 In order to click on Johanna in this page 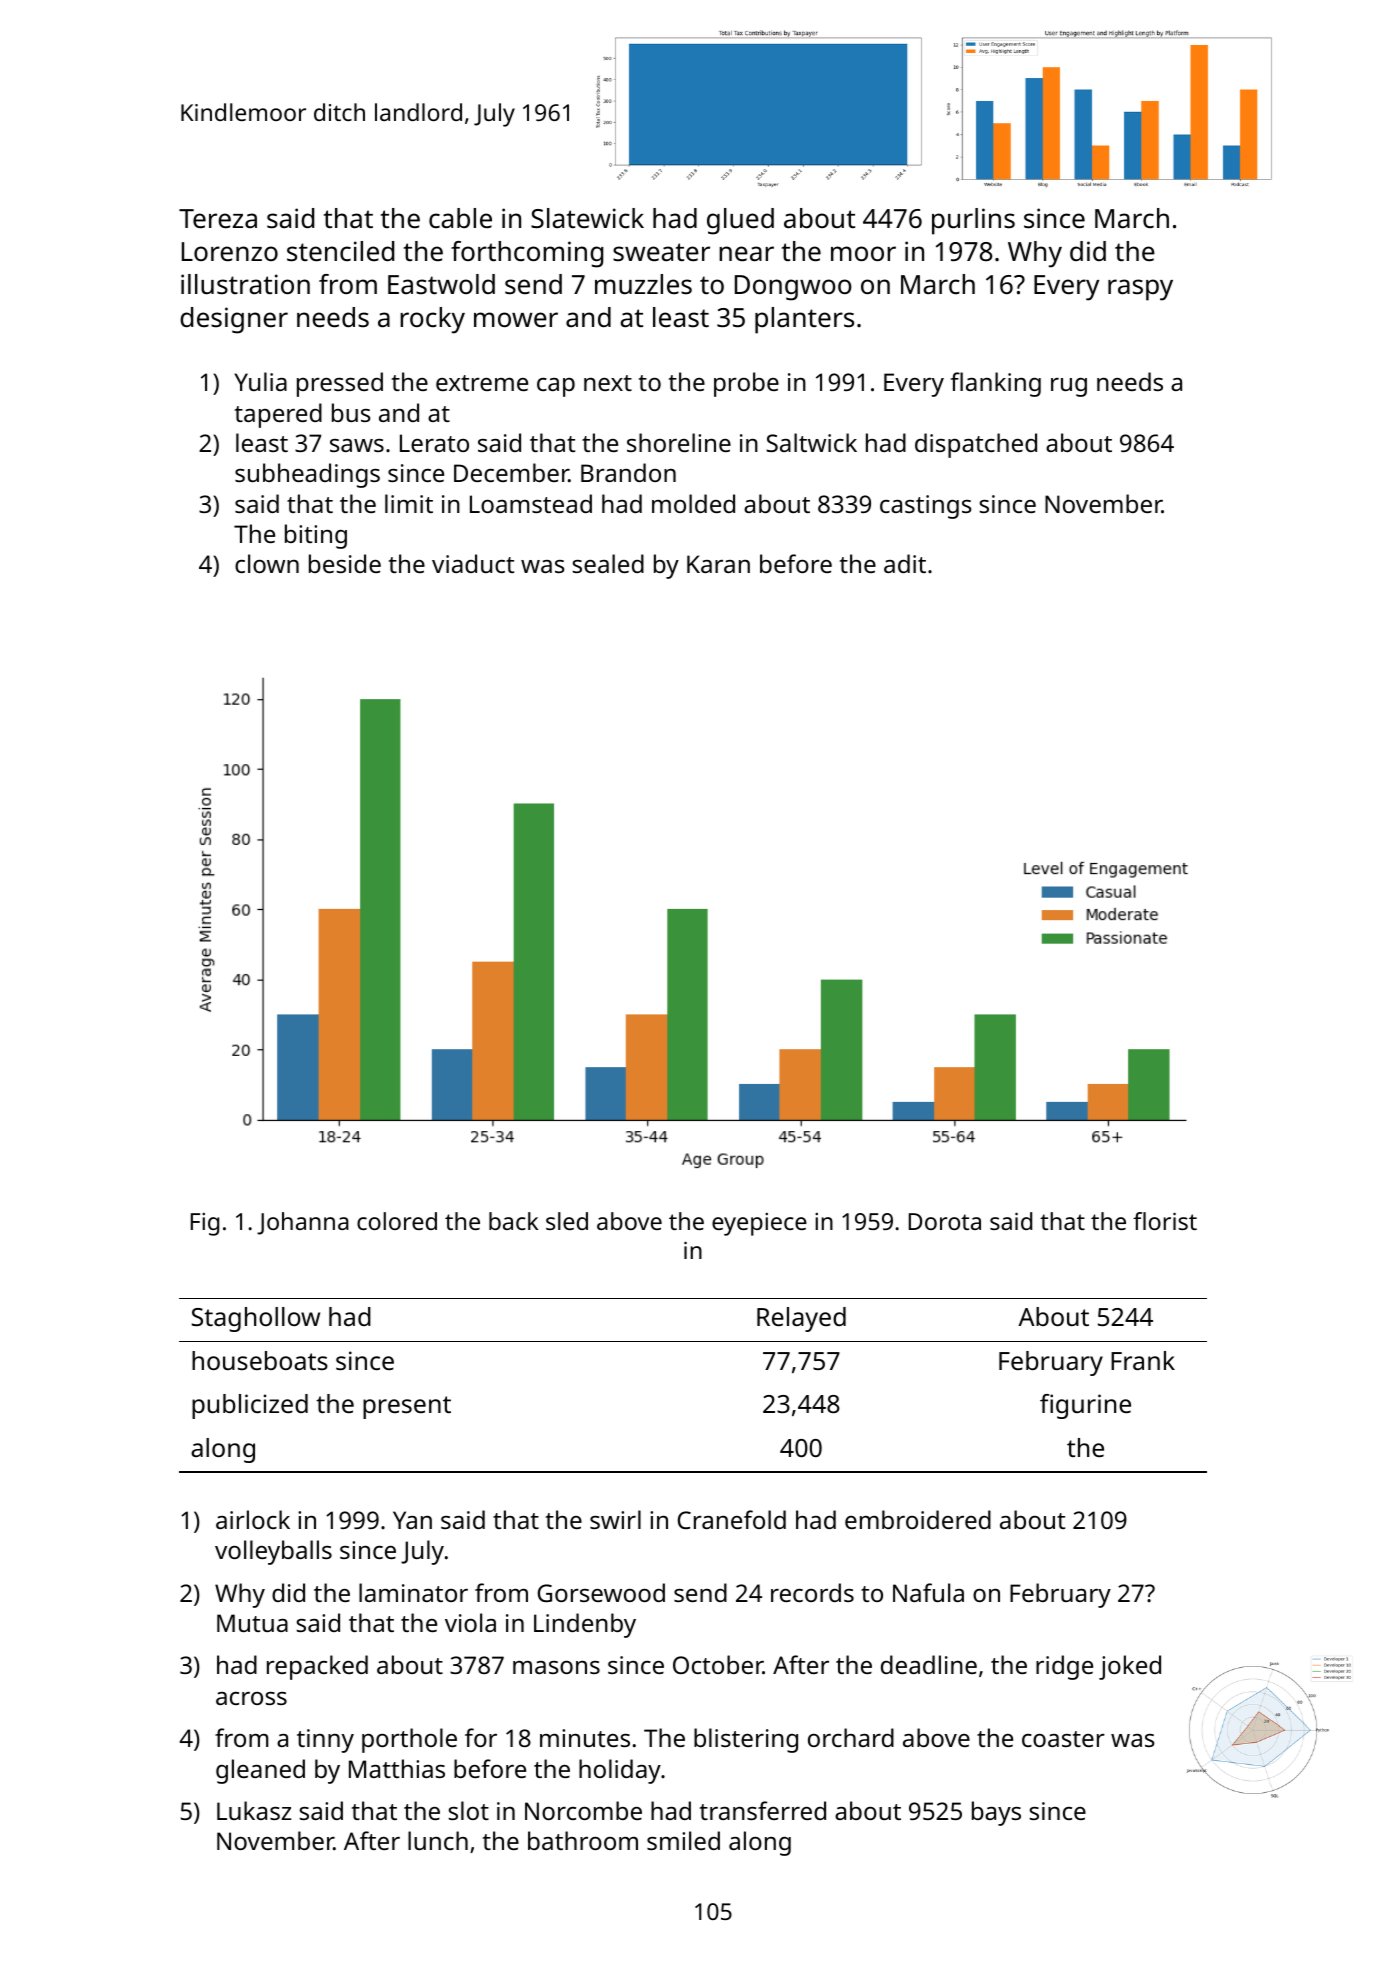, I will do `click(303, 1223)`.
